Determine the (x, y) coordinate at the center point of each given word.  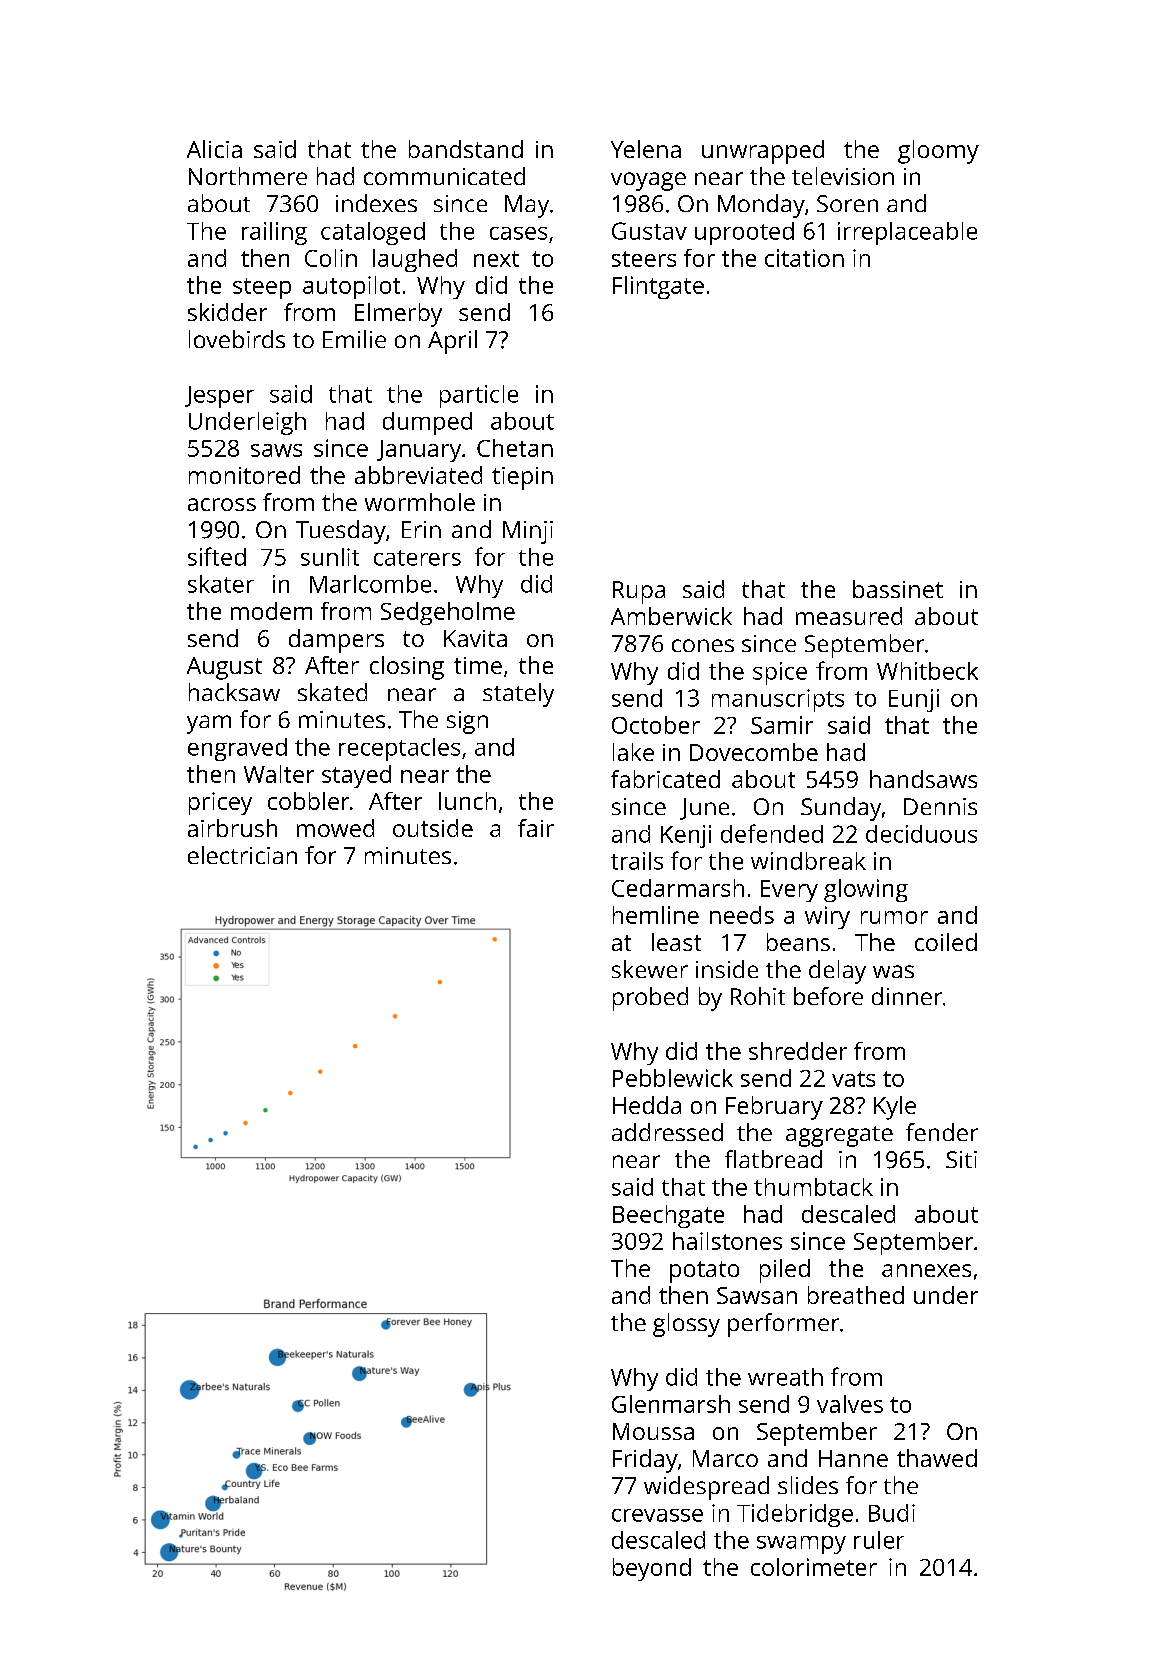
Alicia (214, 149)
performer (783, 1325)
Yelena (646, 149)
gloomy (938, 152)
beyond (652, 1569)
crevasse (657, 1515)
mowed (335, 828)
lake (633, 752)
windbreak (808, 861)
